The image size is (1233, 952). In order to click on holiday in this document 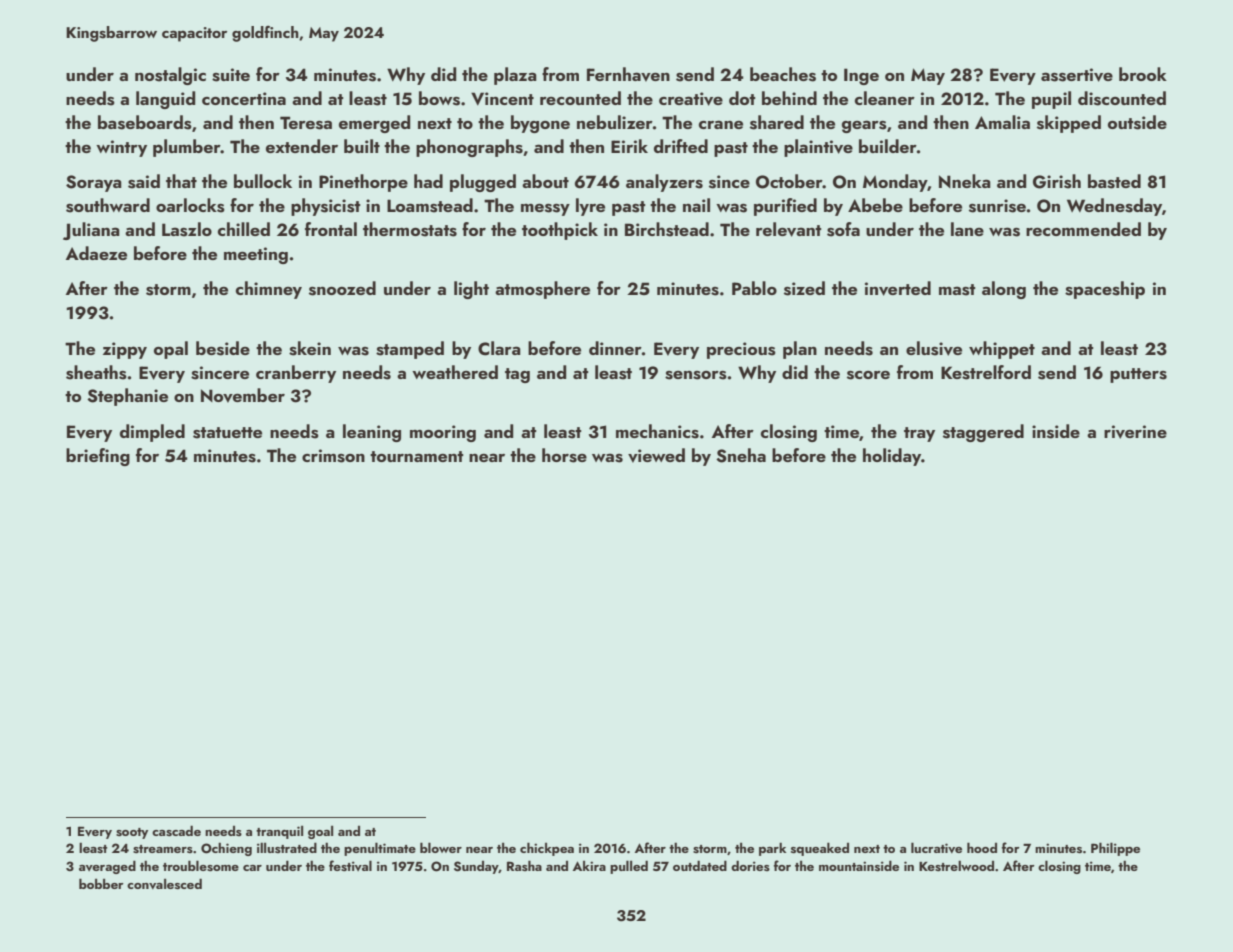, I will do `click(892, 457)`.
